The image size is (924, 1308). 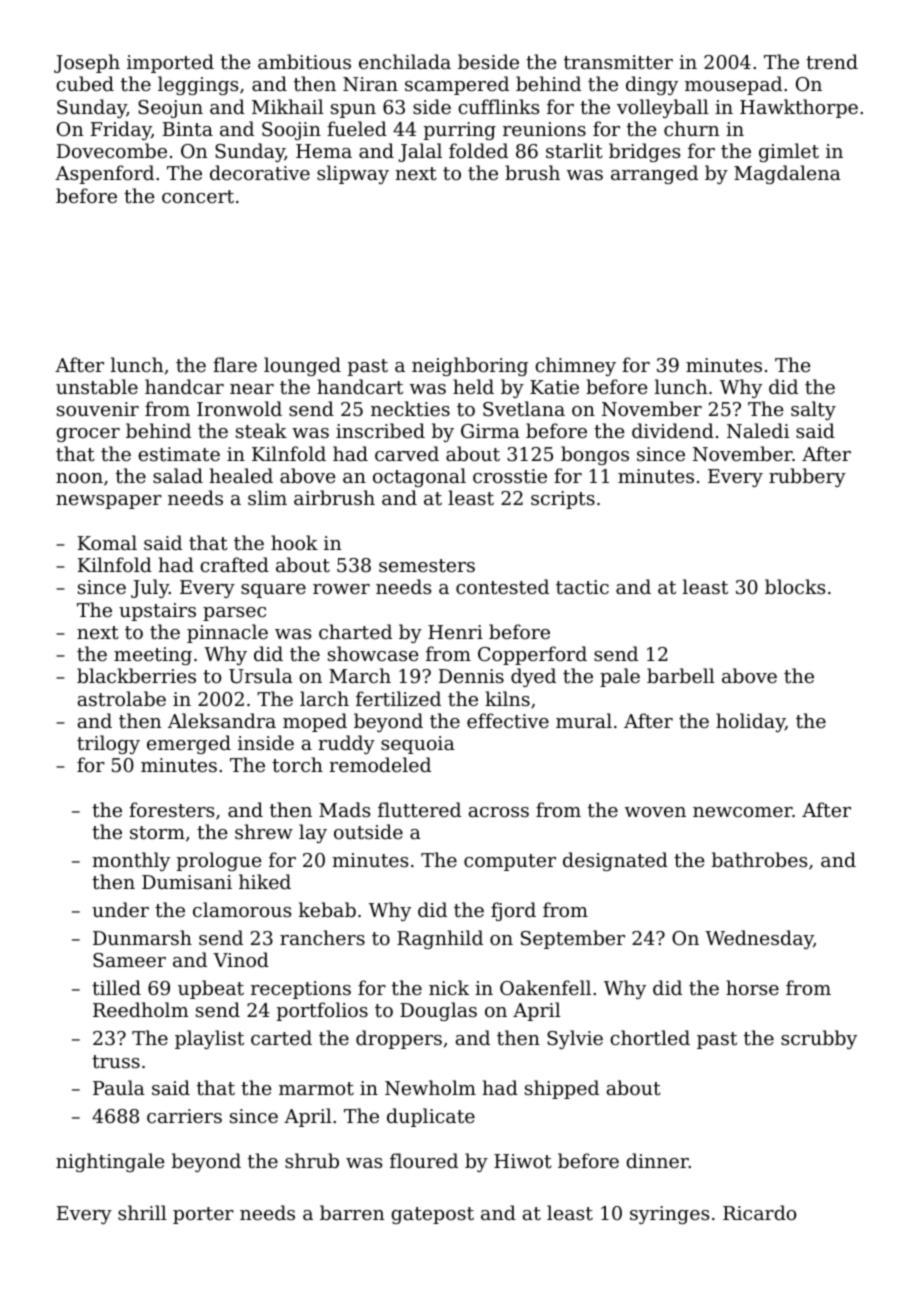 What do you see at coordinates (669, 1215) in the screenshot?
I see `syringes` at bounding box center [669, 1215].
